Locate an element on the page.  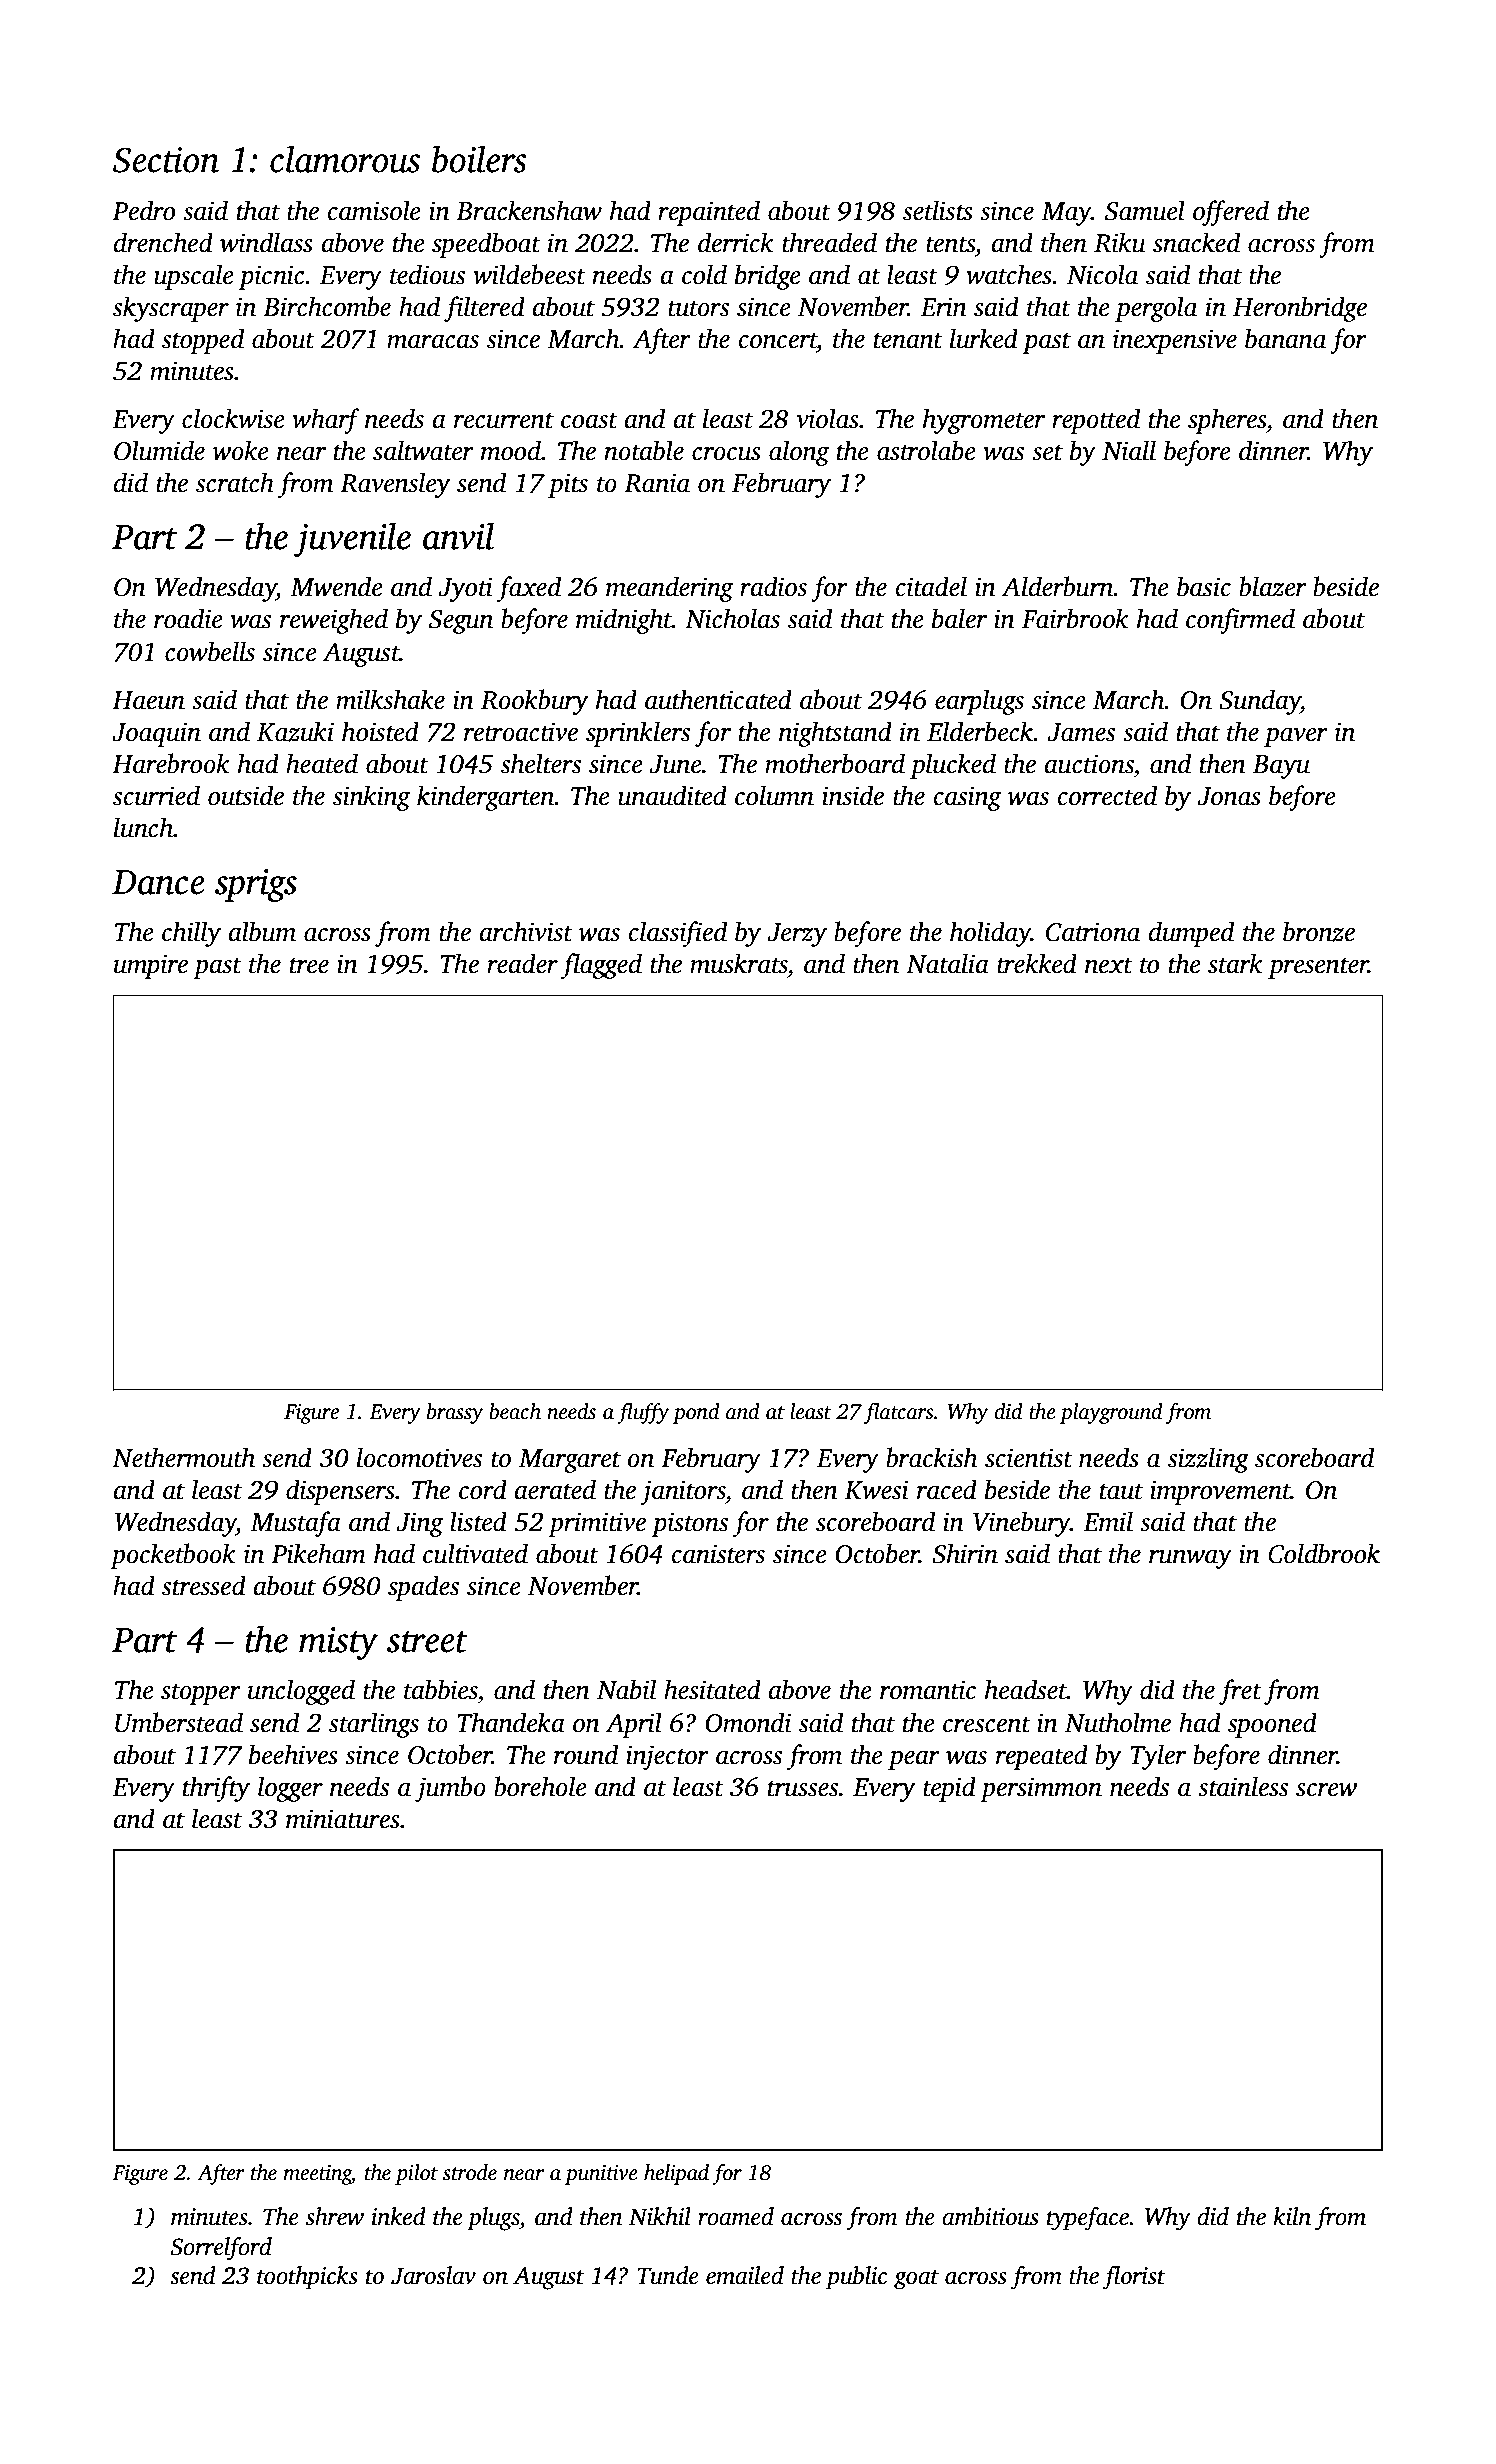
jumbo is located at coordinates (450, 1789).
